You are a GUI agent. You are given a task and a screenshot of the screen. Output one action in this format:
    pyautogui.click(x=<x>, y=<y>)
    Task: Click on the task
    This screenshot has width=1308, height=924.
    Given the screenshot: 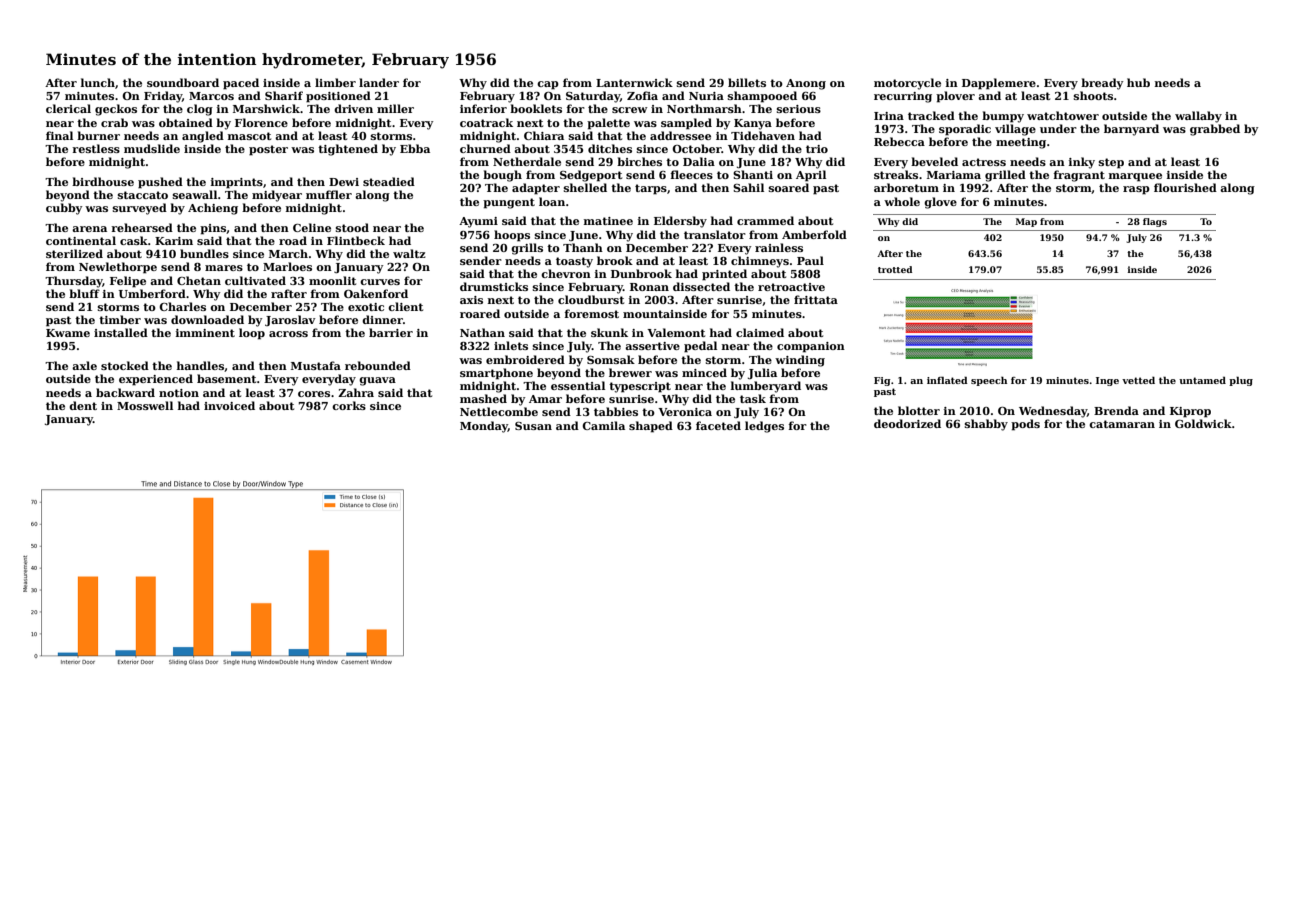 What is the action you would take?
    pyautogui.click(x=753, y=398)
